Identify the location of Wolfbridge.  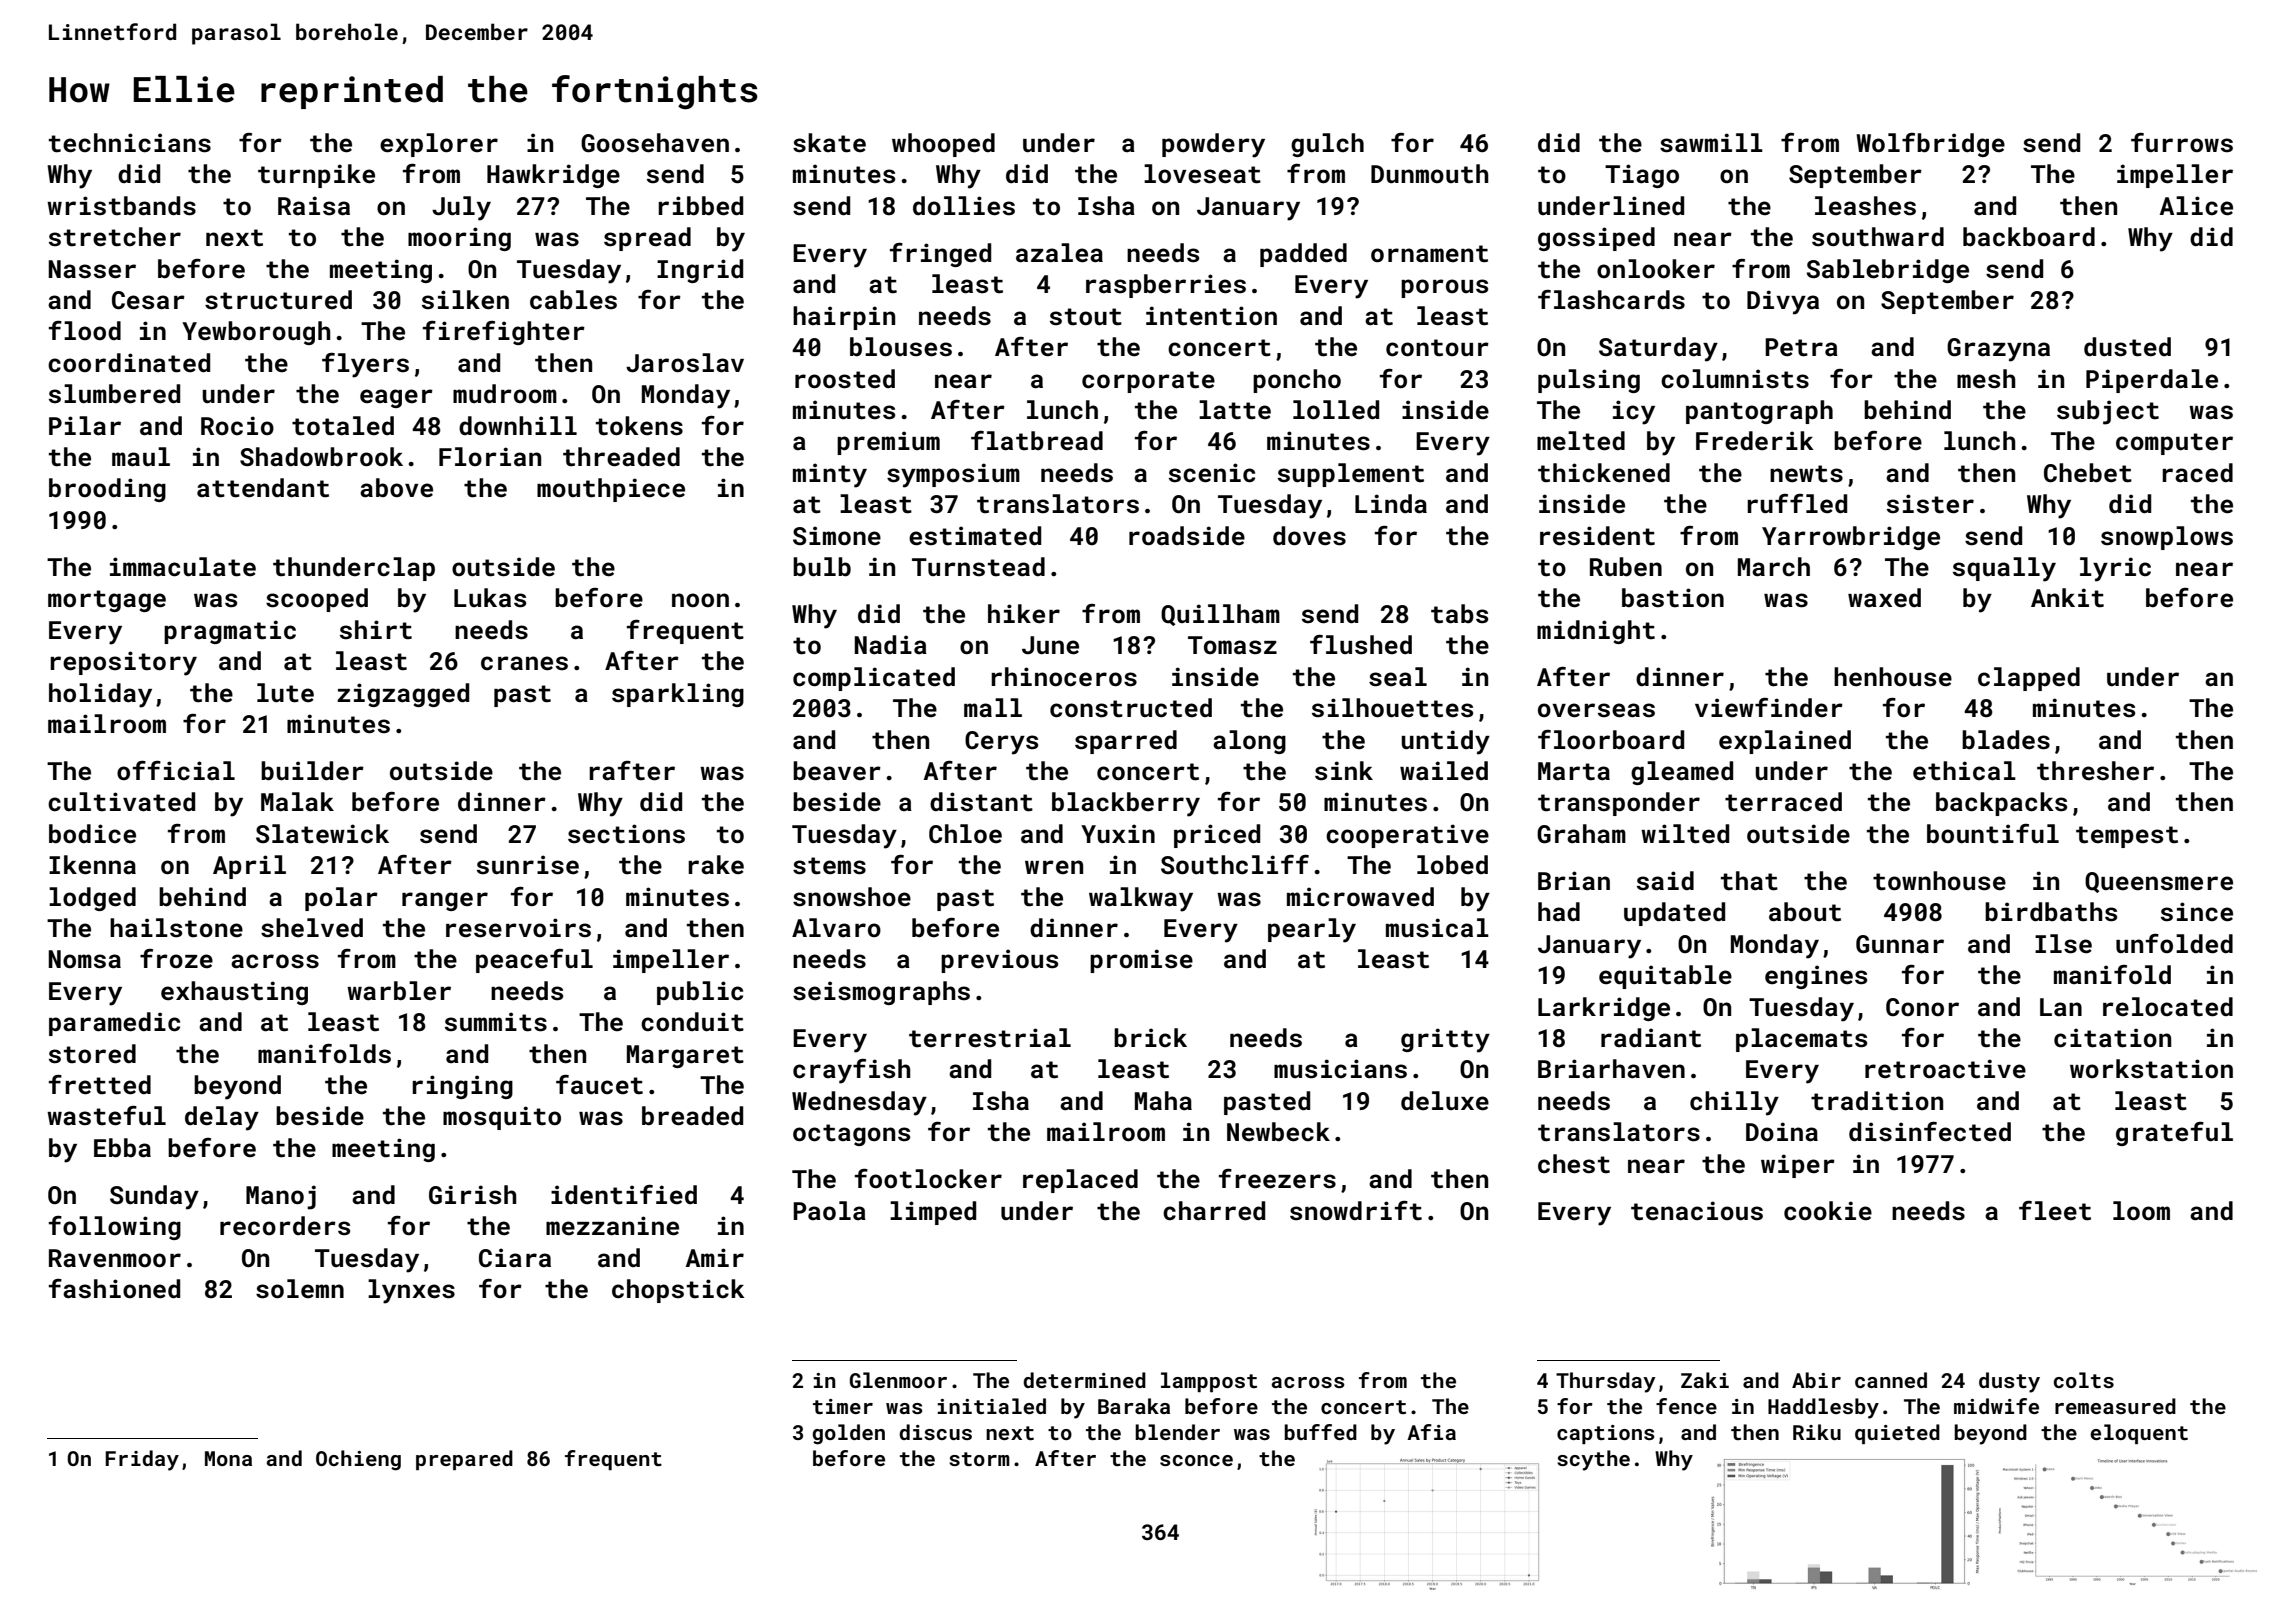
(1930, 145).
